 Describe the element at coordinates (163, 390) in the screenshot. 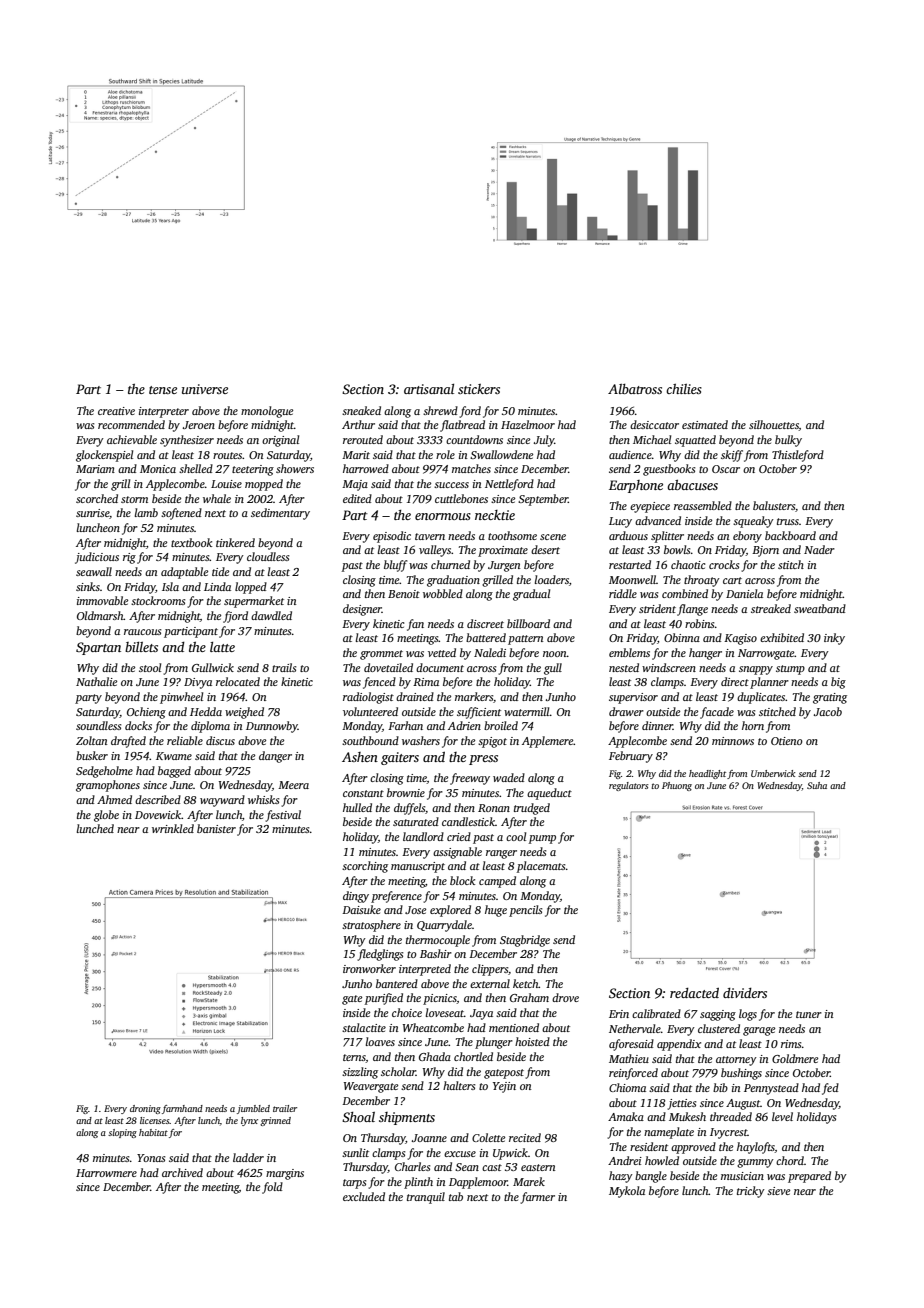

I see `tense` at that location.
